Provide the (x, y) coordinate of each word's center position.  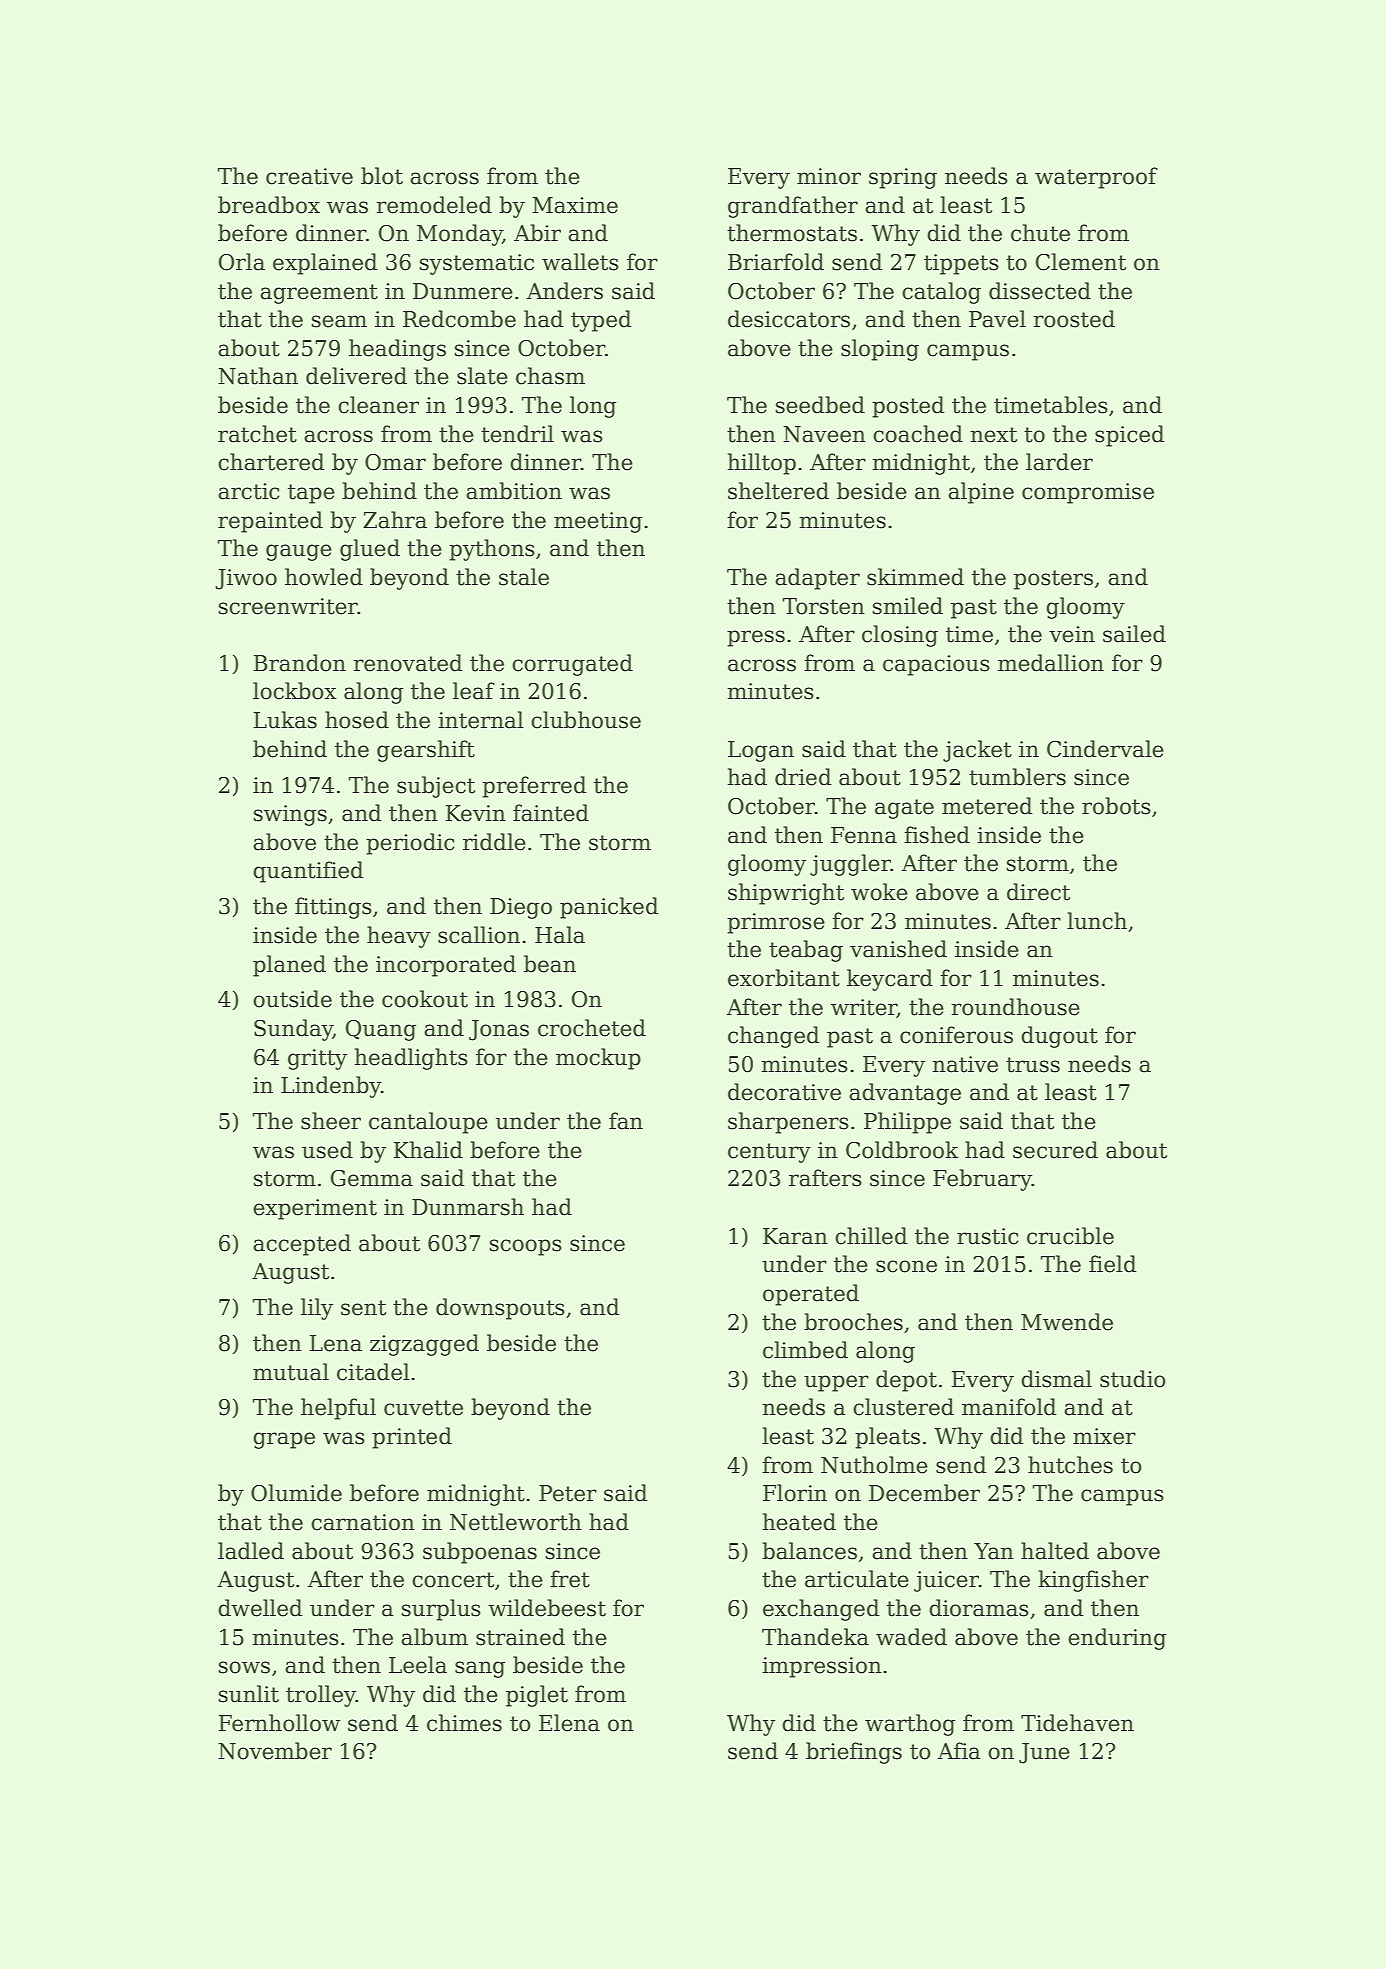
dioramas (979, 1608)
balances (809, 1551)
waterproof (1096, 178)
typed (601, 321)
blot (382, 176)
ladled (251, 1551)
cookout (425, 999)
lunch (1097, 921)
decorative (784, 1092)
